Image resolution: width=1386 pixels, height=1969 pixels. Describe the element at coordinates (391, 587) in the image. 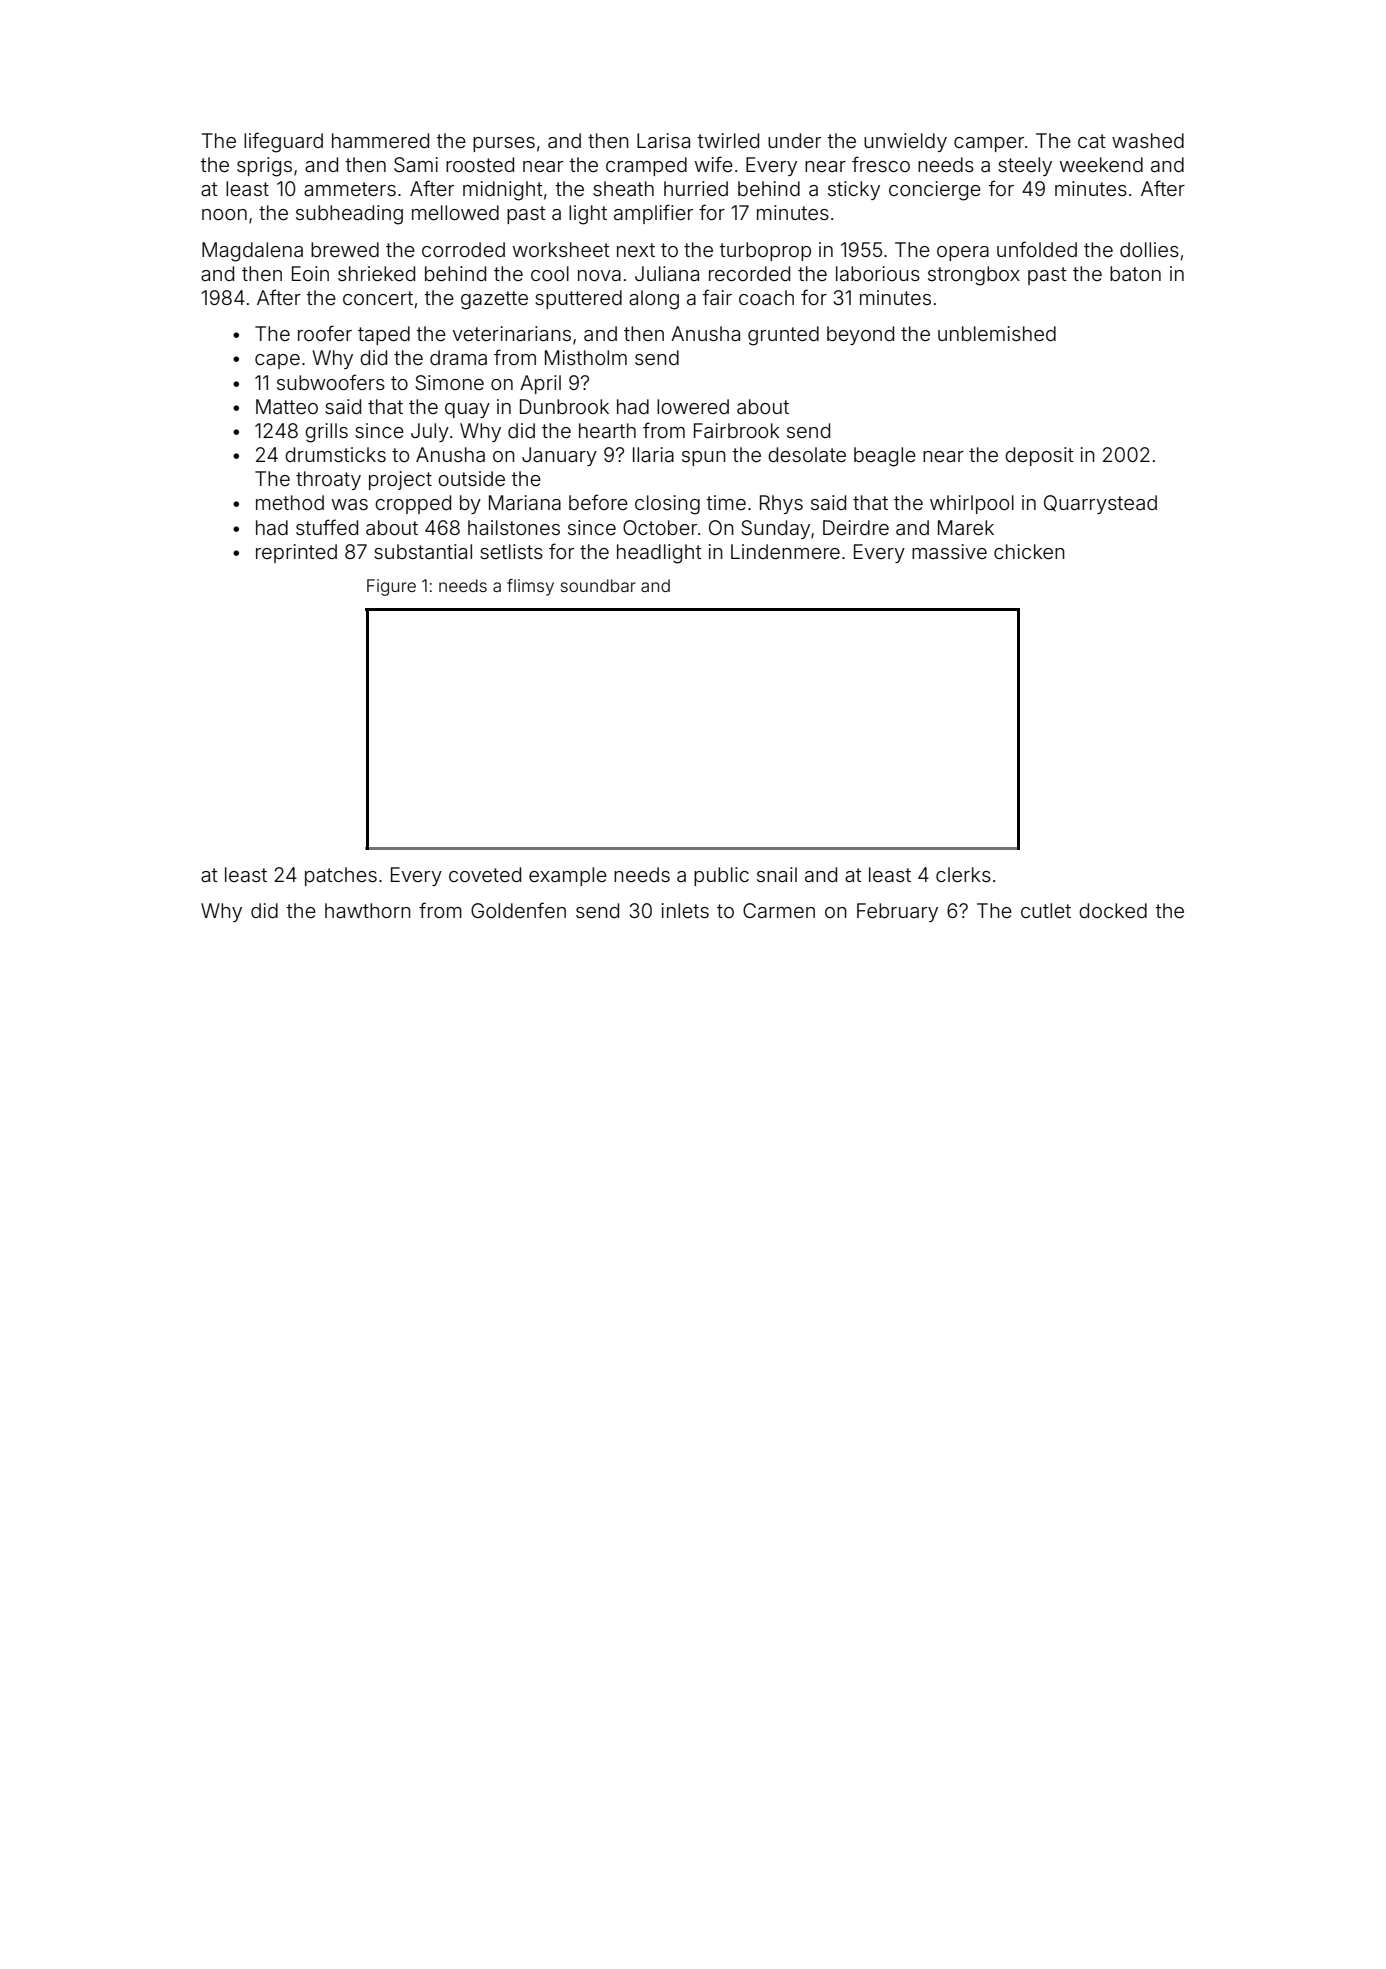

I see `Figure` at that location.
